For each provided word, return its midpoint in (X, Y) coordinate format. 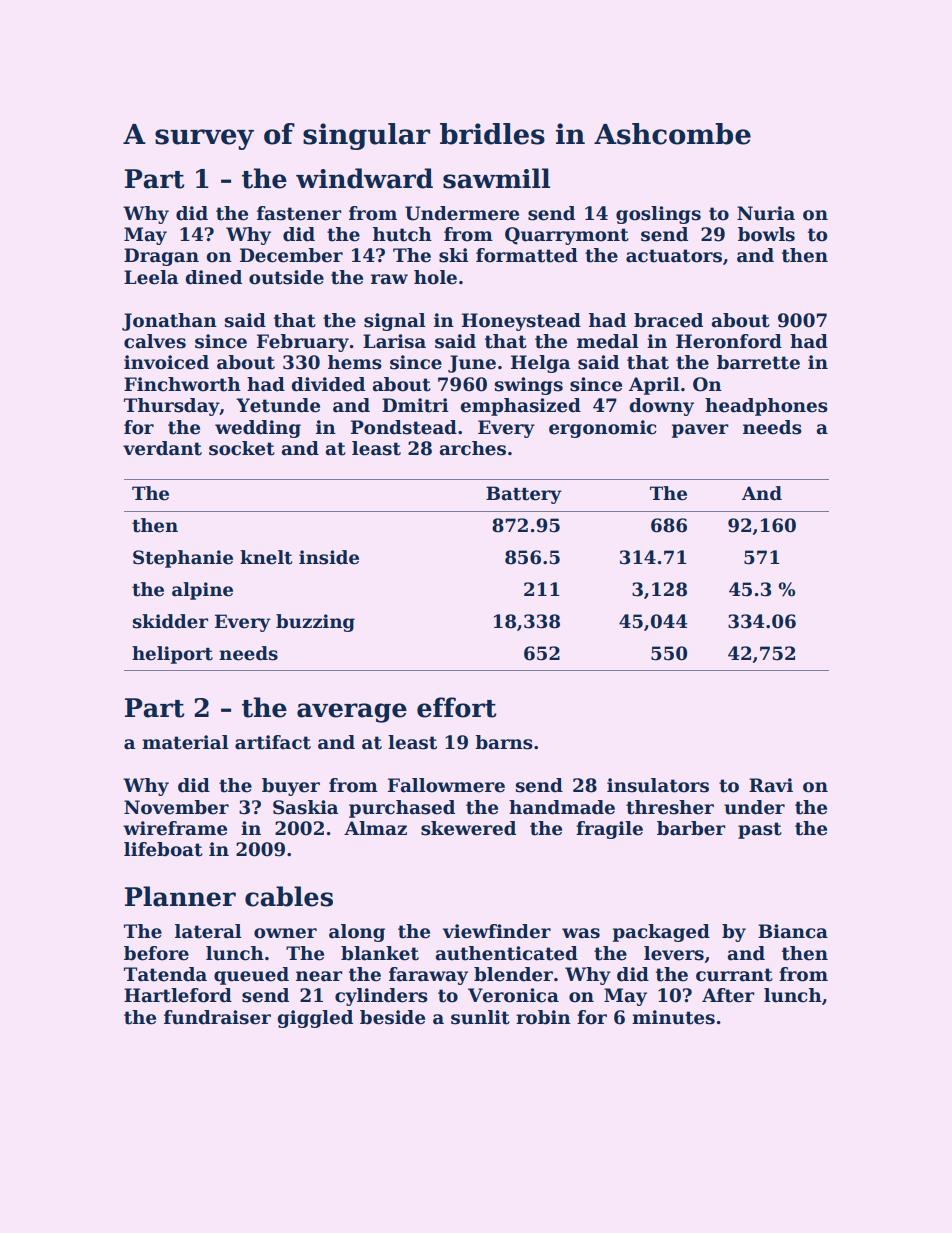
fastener (299, 213)
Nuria (766, 213)
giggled (315, 1019)
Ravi (771, 785)
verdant (162, 448)
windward (364, 178)
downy (662, 407)
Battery (524, 495)
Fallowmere (446, 785)
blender (513, 974)
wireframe (175, 828)
